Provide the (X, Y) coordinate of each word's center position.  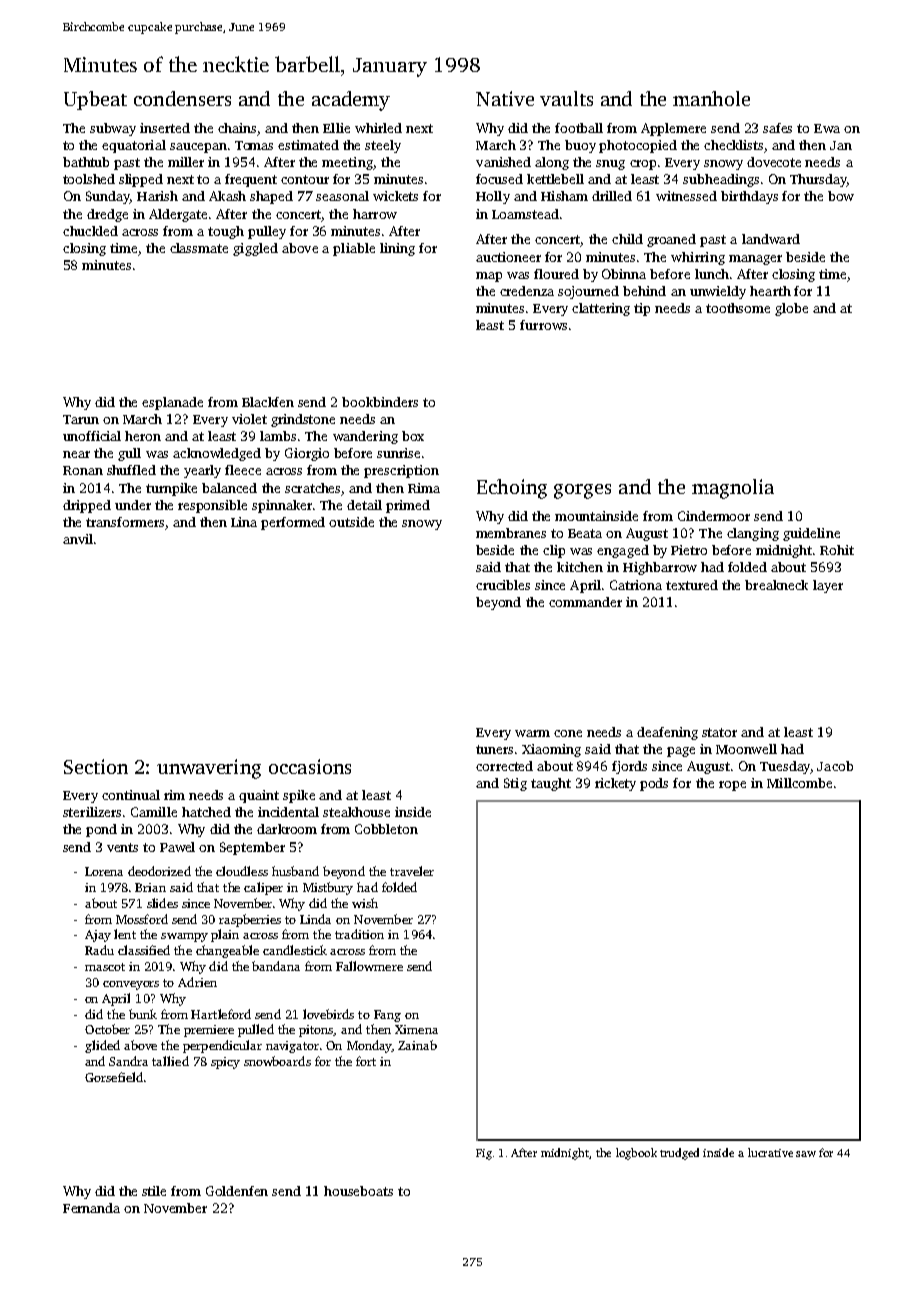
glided (102, 1046)
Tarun (81, 419)
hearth (770, 291)
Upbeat (95, 100)
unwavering (209, 769)
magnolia (733, 489)
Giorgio (307, 454)
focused (499, 179)
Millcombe (799, 783)
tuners (494, 749)
